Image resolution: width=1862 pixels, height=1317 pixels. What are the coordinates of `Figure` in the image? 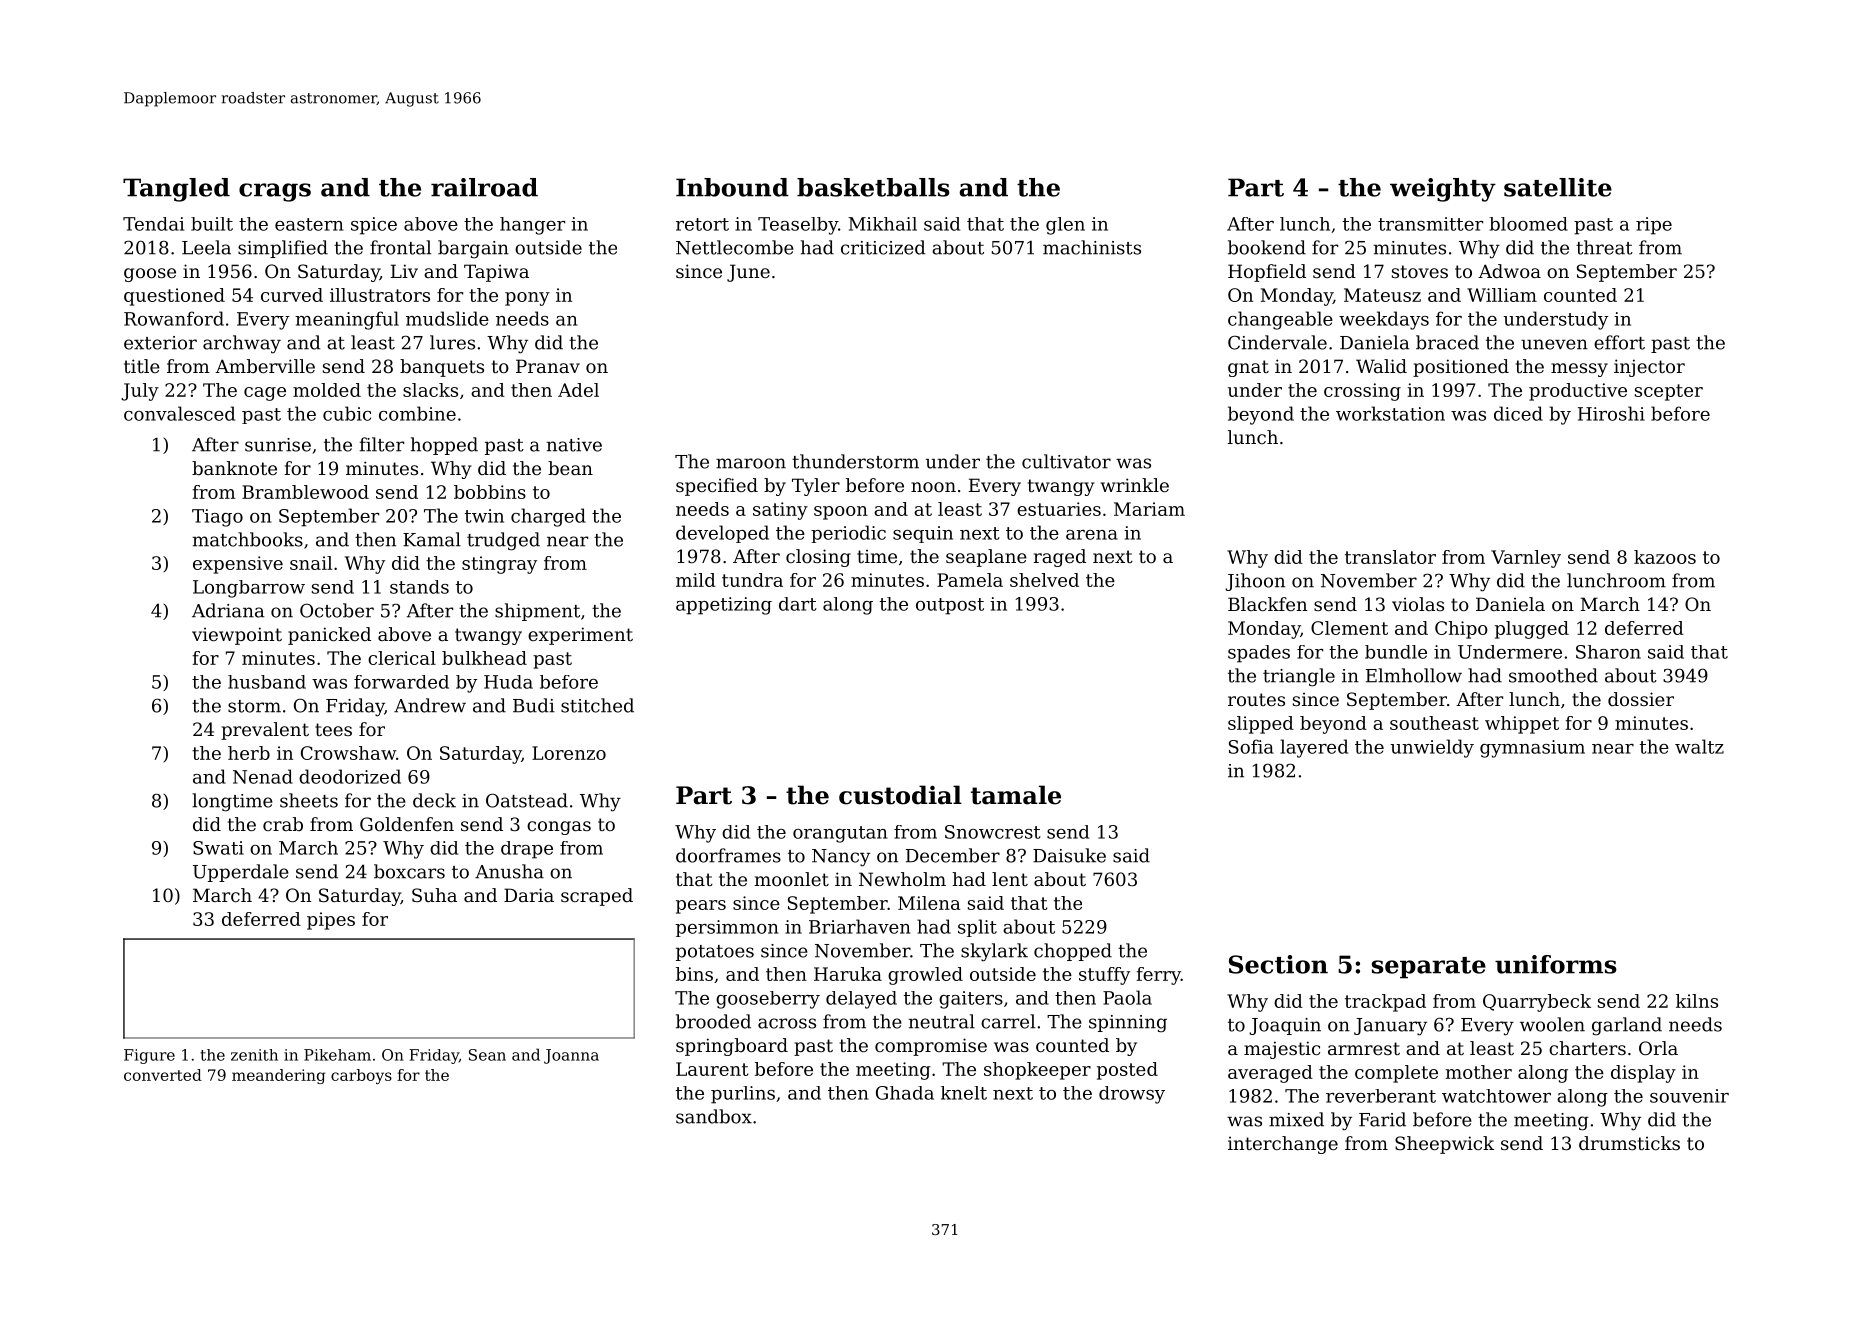 It's located at (149, 1056).
